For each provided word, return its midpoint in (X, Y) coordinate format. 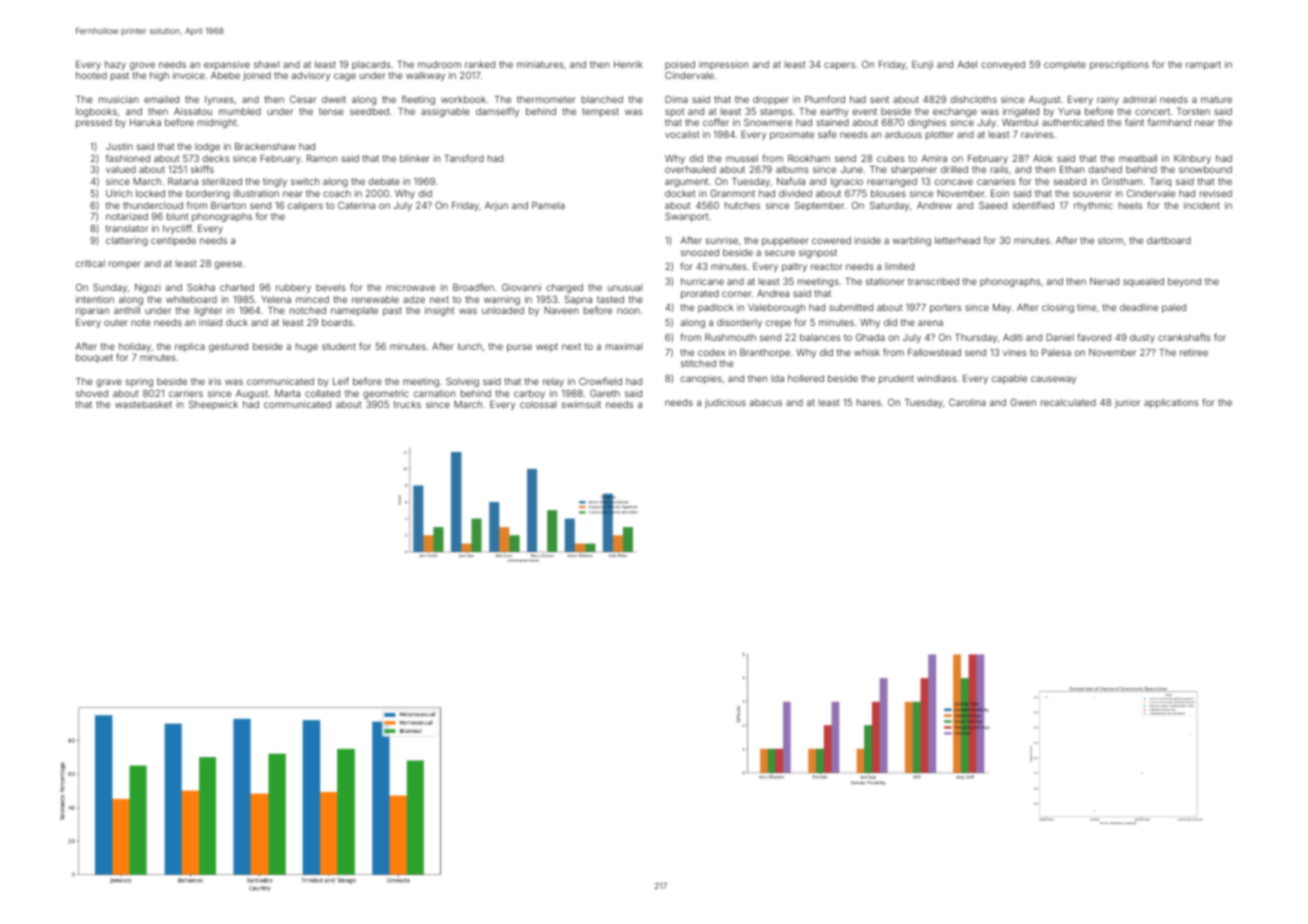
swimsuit (581, 404)
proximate (792, 135)
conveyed (1003, 65)
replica (190, 347)
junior (1127, 403)
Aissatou (193, 111)
